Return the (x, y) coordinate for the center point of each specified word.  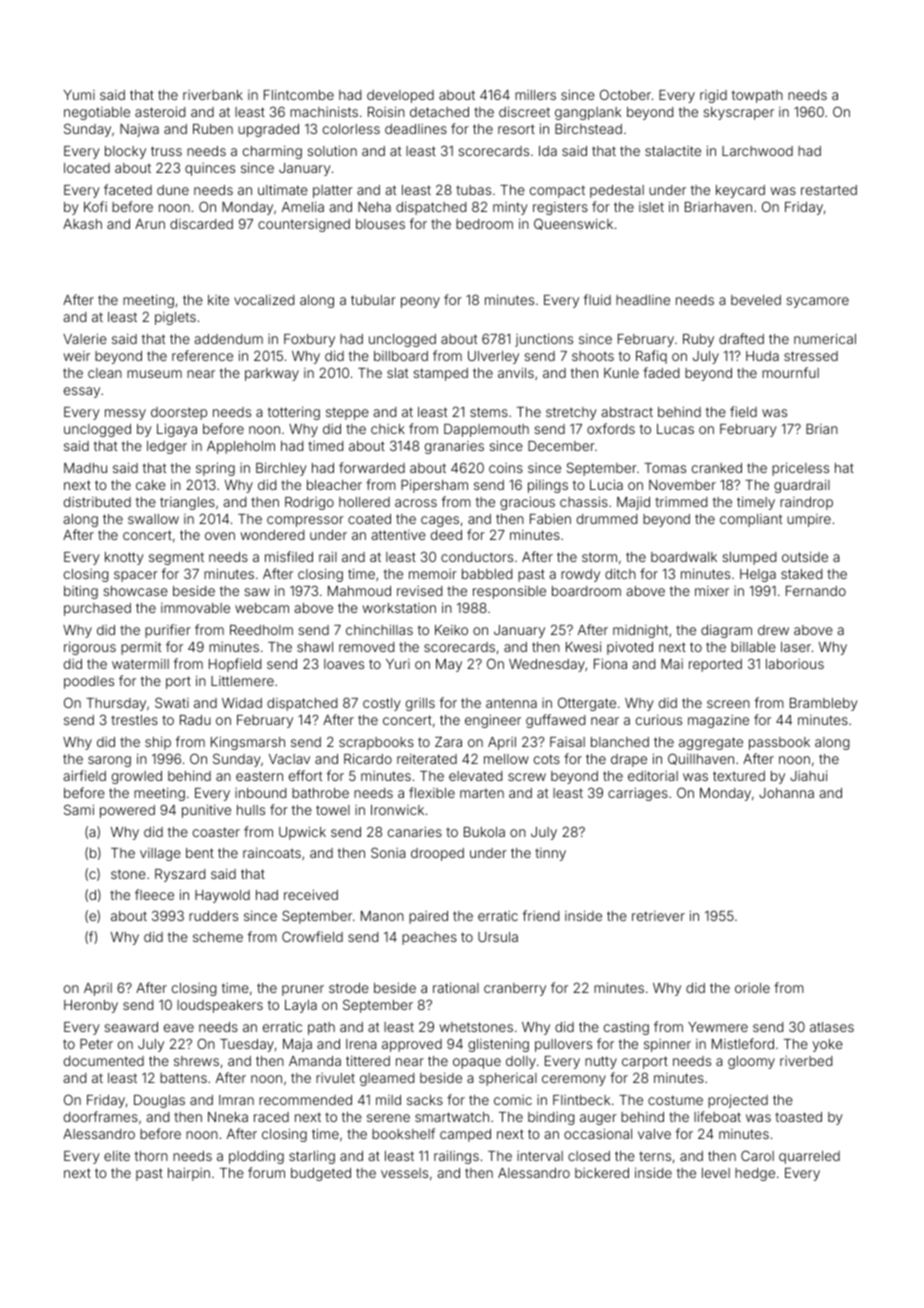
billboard (401, 356)
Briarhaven (718, 207)
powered (127, 811)
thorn (151, 1156)
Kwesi (583, 646)
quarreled (809, 1157)
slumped (749, 558)
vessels (404, 1173)
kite (218, 300)
